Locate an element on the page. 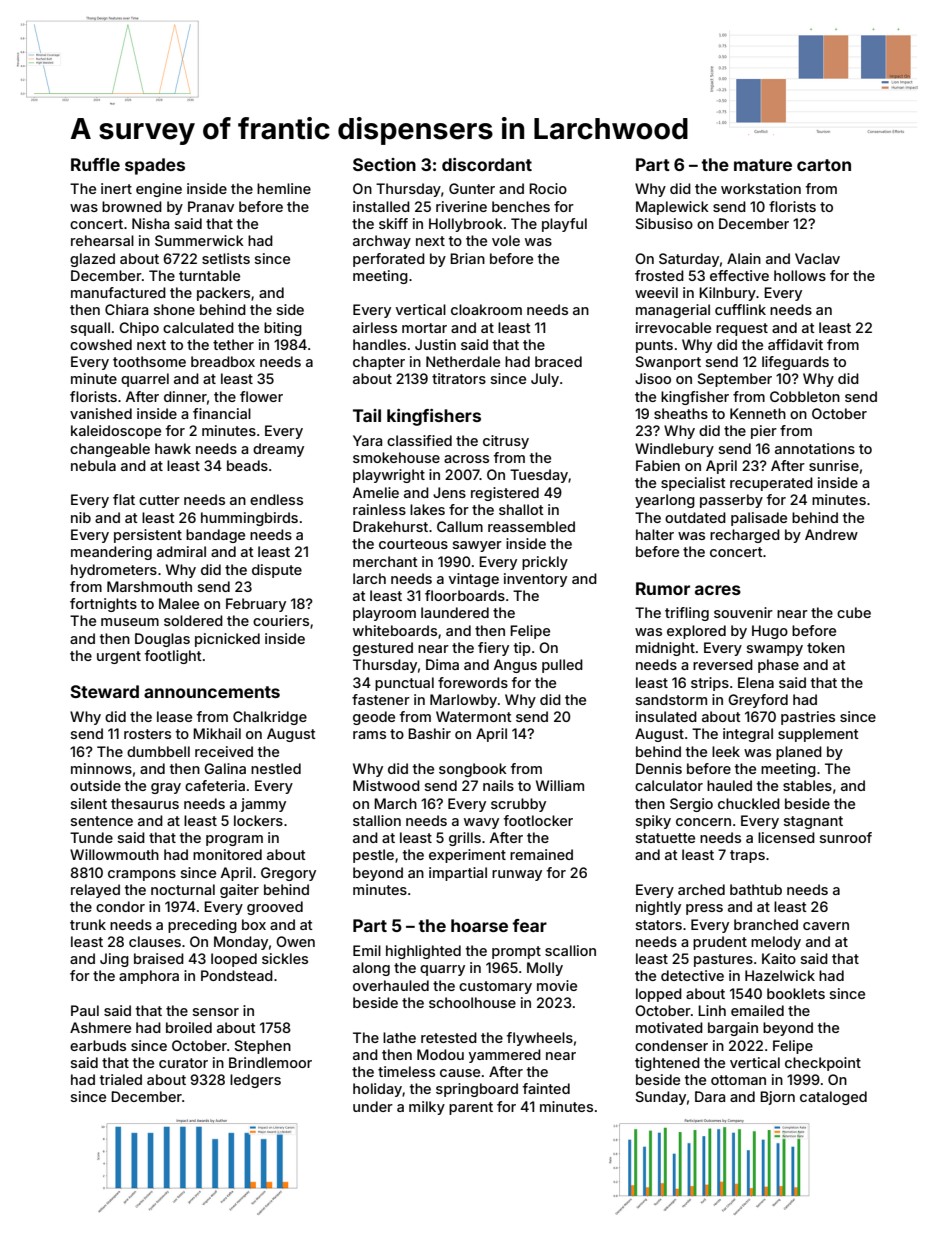  phase is located at coordinates (778, 666).
